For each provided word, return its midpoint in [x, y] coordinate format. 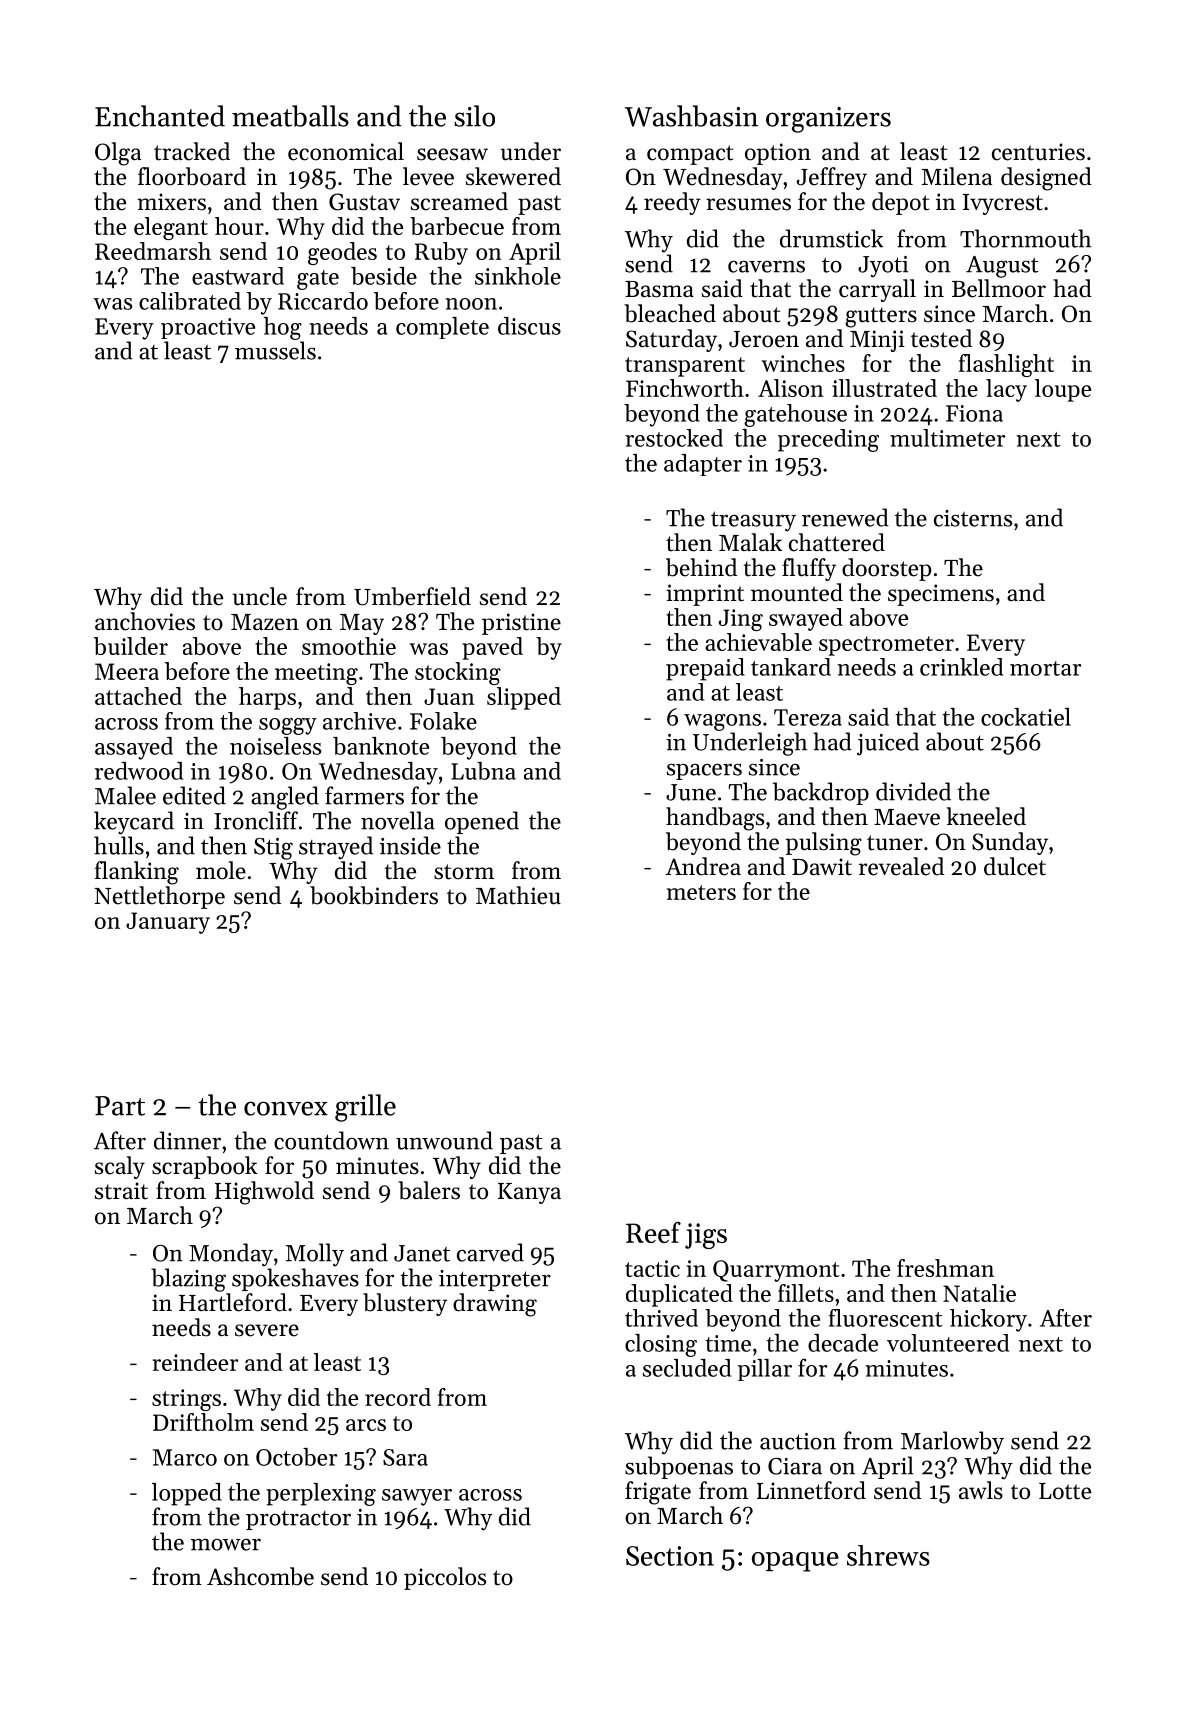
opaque [795, 1562]
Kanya [529, 1193]
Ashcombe [260, 1576]
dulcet [1015, 866]
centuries [1038, 152]
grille [365, 1108]
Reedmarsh [153, 251]
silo [474, 116]
